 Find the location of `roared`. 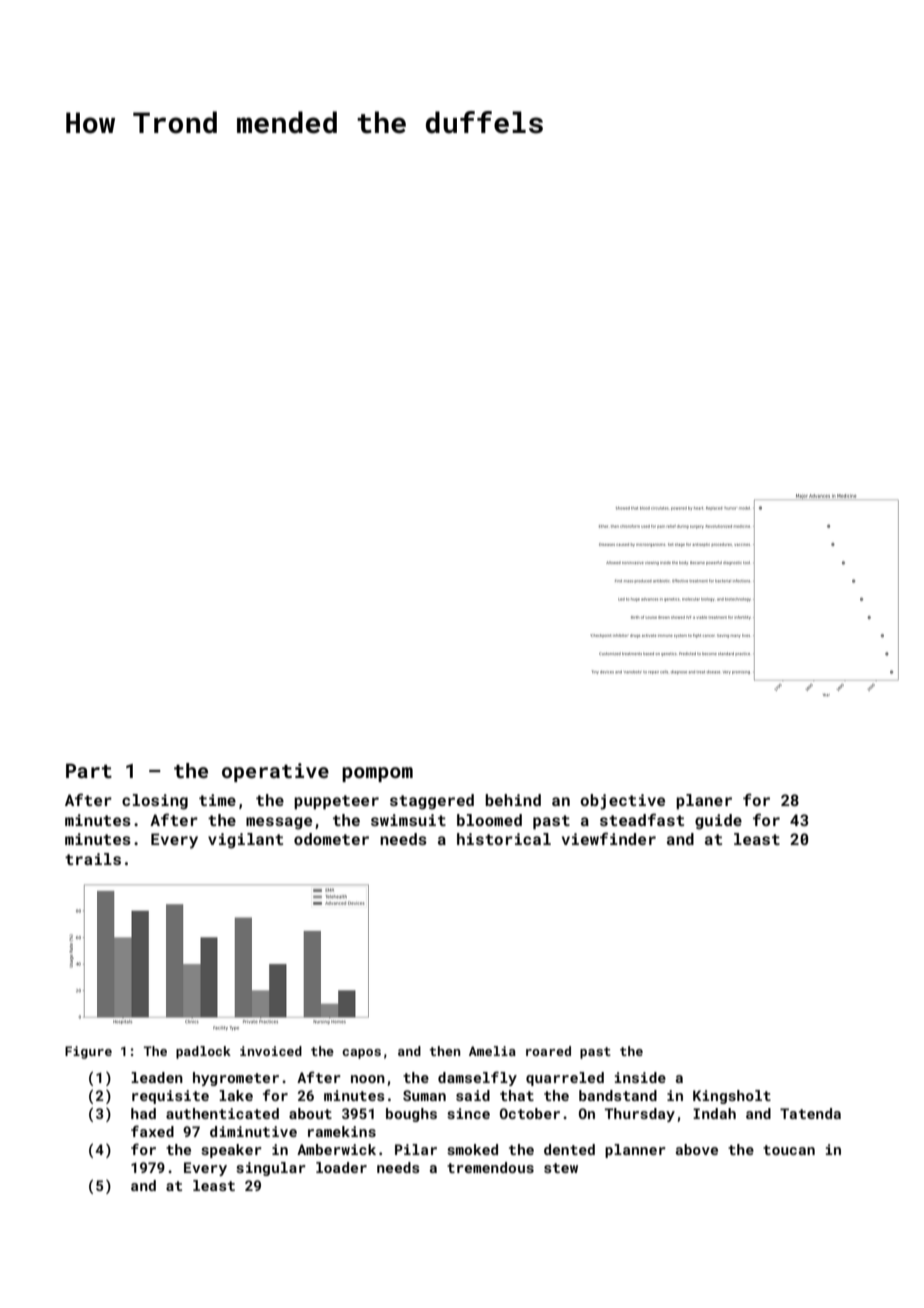

roared is located at coordinates (548, 1051).
